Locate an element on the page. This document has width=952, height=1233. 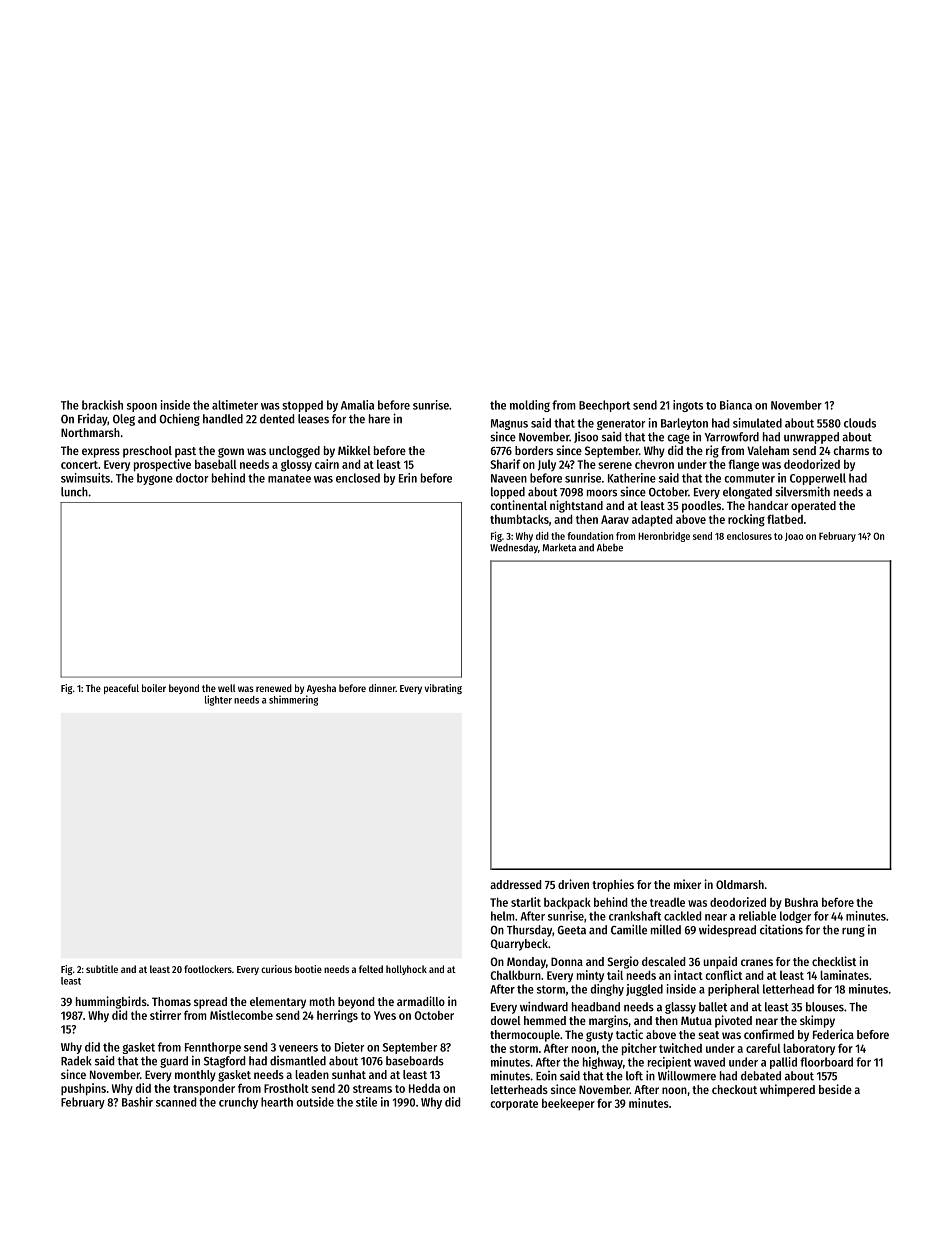
vibrating is located at coordinates (443, 689).
